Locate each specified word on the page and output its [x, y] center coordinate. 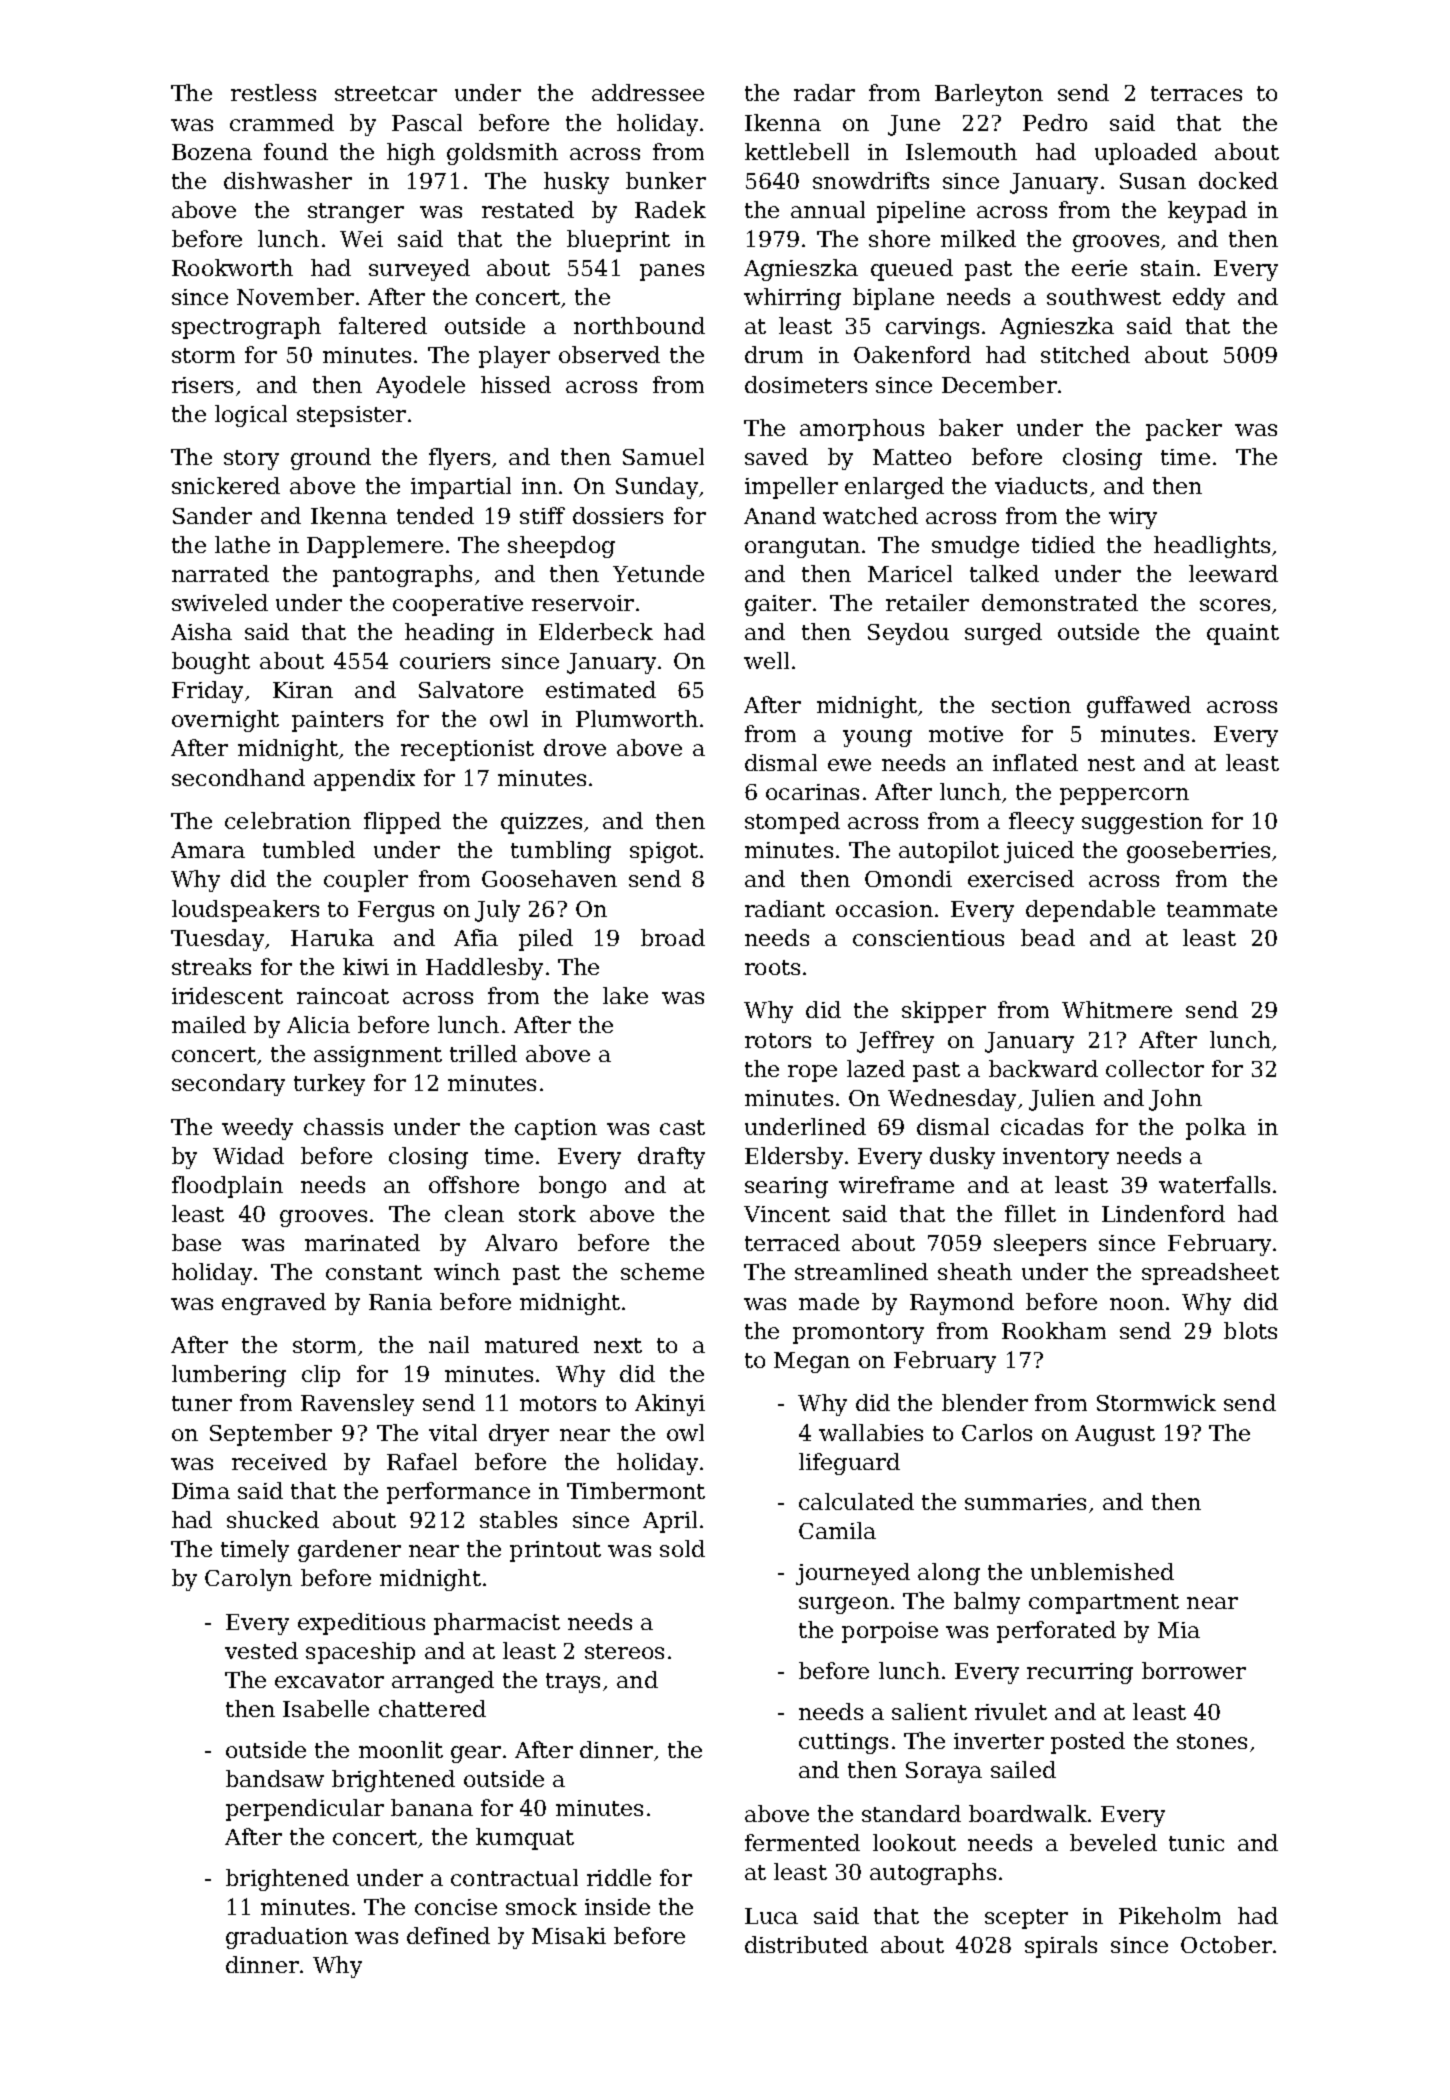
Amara [208, 850]
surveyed [419, 270]
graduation [287, 1938]
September [271, 1435]
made [829, 1301]
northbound [639, 325]
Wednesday [952, 1100]
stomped [792, 823]
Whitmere [1117, 1009]
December [999, 384]
